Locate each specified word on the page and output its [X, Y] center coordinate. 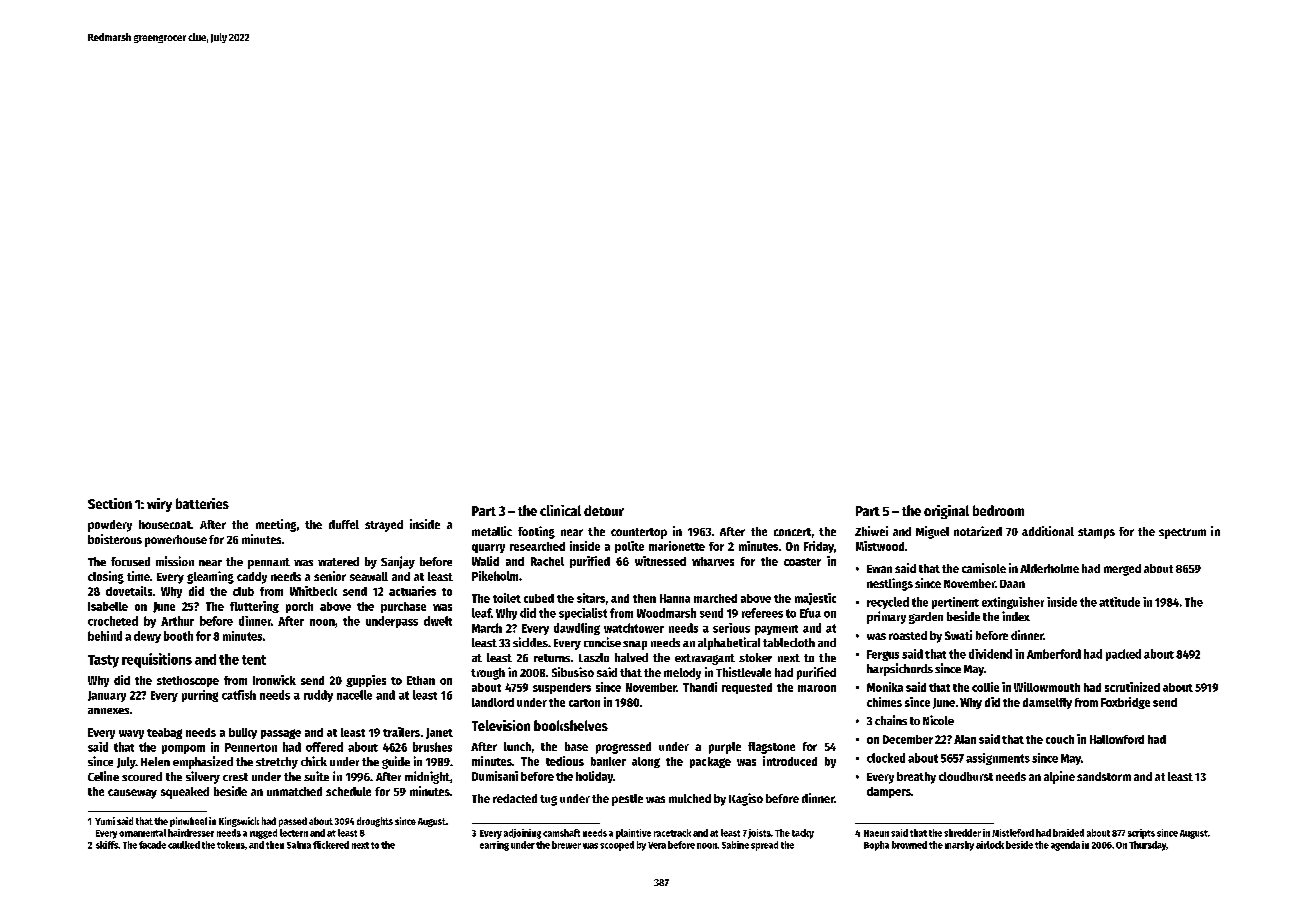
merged [1122, 570]
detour [604, 510]
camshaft [561, 833]
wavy [131, 734]
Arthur [177, 621]
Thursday [1147, 846]
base [576, 746]
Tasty [103, 661]
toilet [507, 598]
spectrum [1182, 533]
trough [488, 674]
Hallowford [1117, 739]
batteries [202, 503]
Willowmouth [1047, 687]
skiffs [107, 845]
